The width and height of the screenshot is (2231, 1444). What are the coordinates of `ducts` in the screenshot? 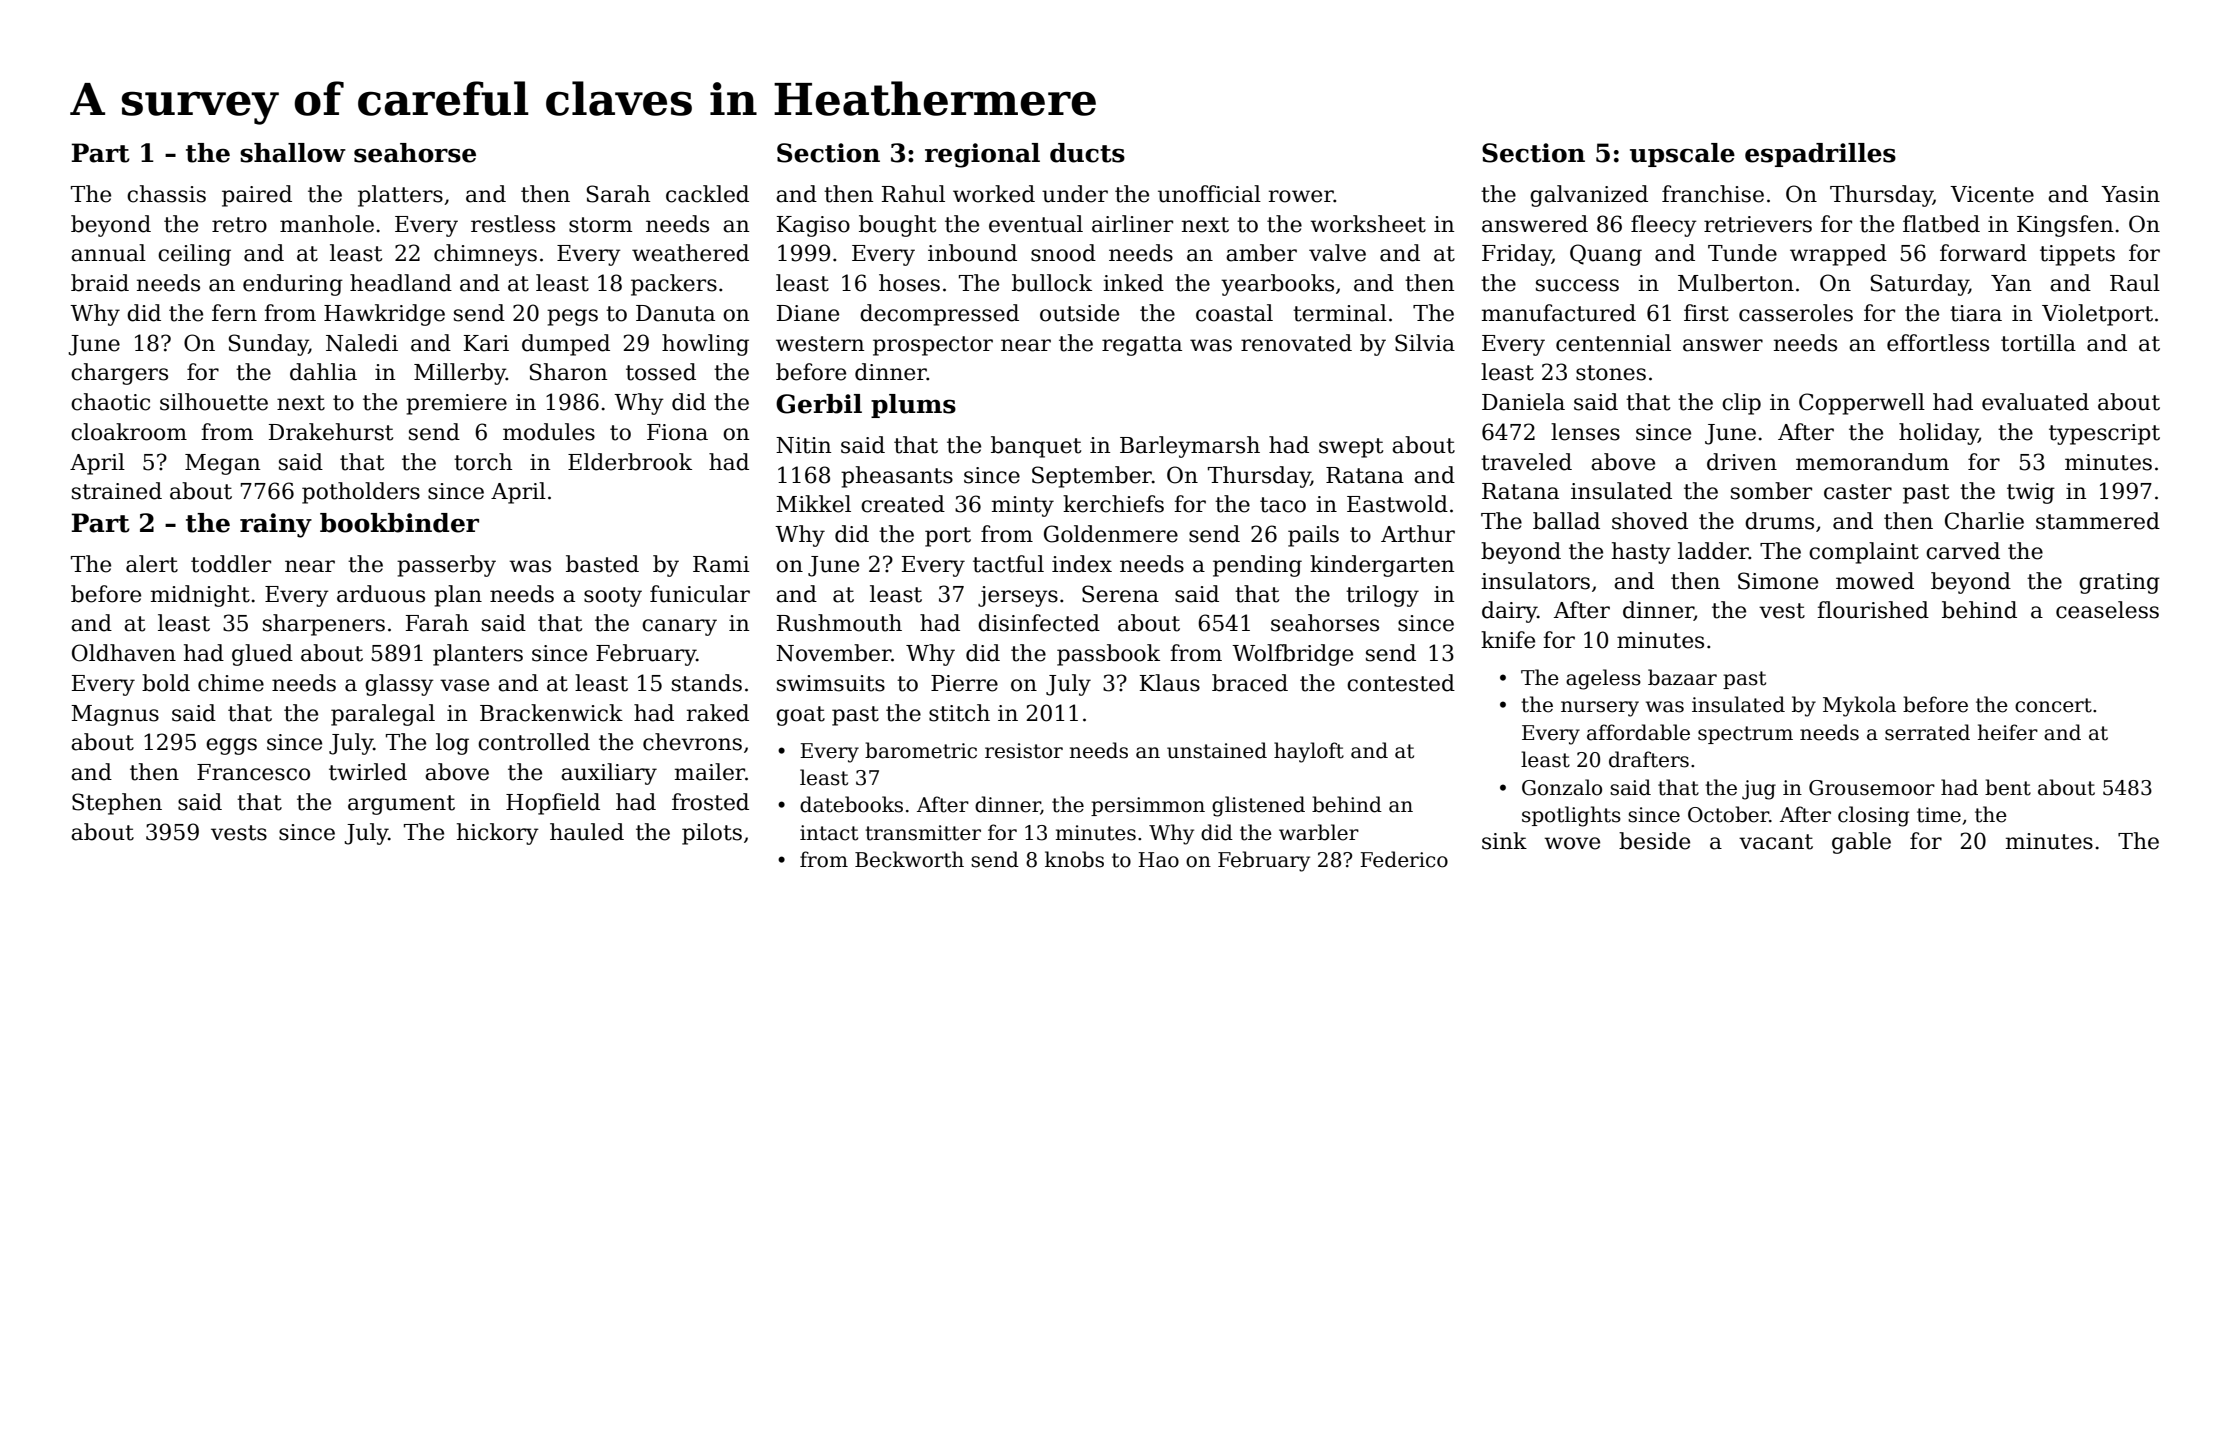 It's located at (1087, 153).
